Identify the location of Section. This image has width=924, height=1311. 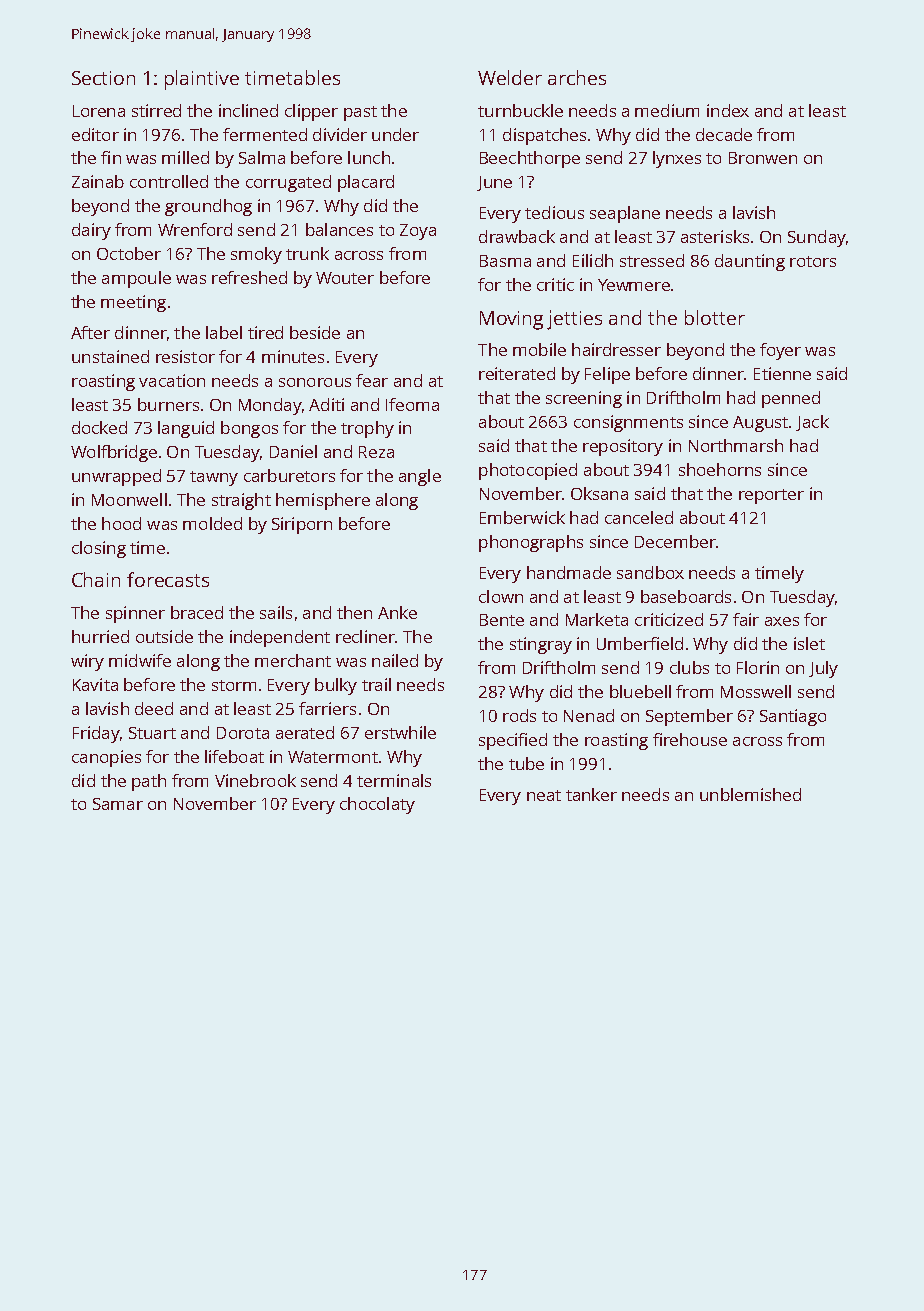
(103, 78).
